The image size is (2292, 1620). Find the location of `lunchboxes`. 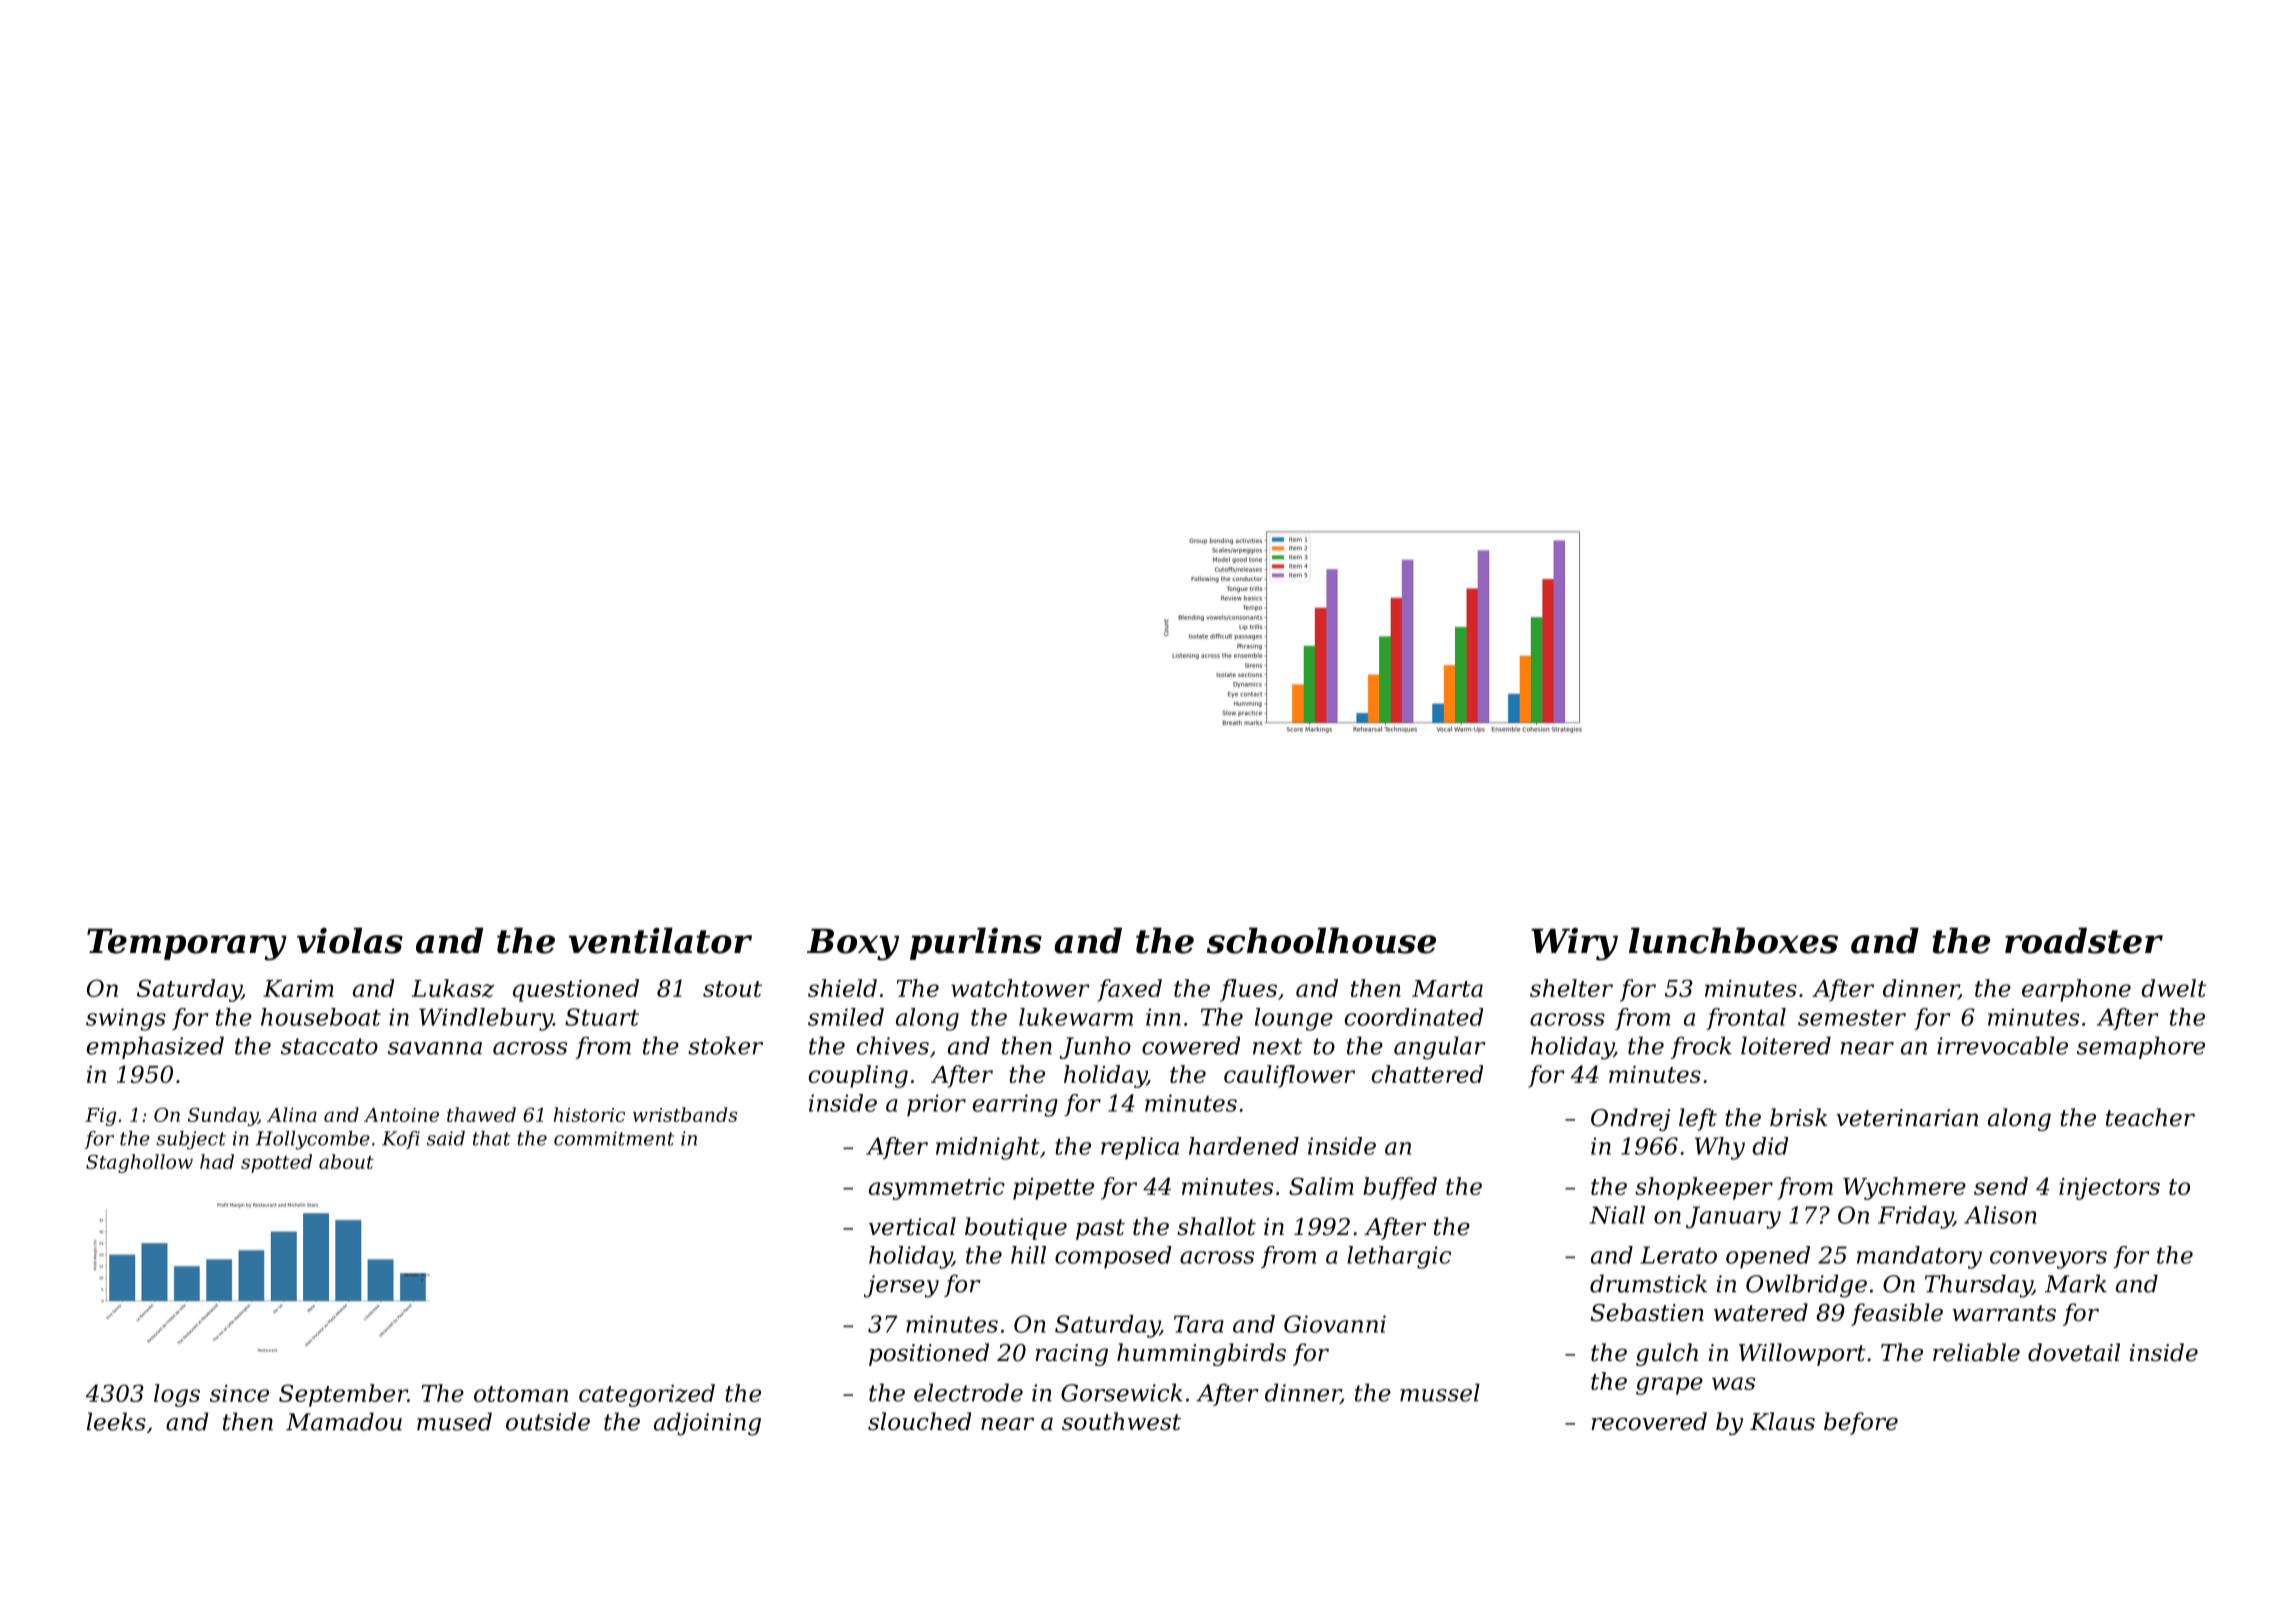

lunchboxes is located at coordinates (1733, 940).
